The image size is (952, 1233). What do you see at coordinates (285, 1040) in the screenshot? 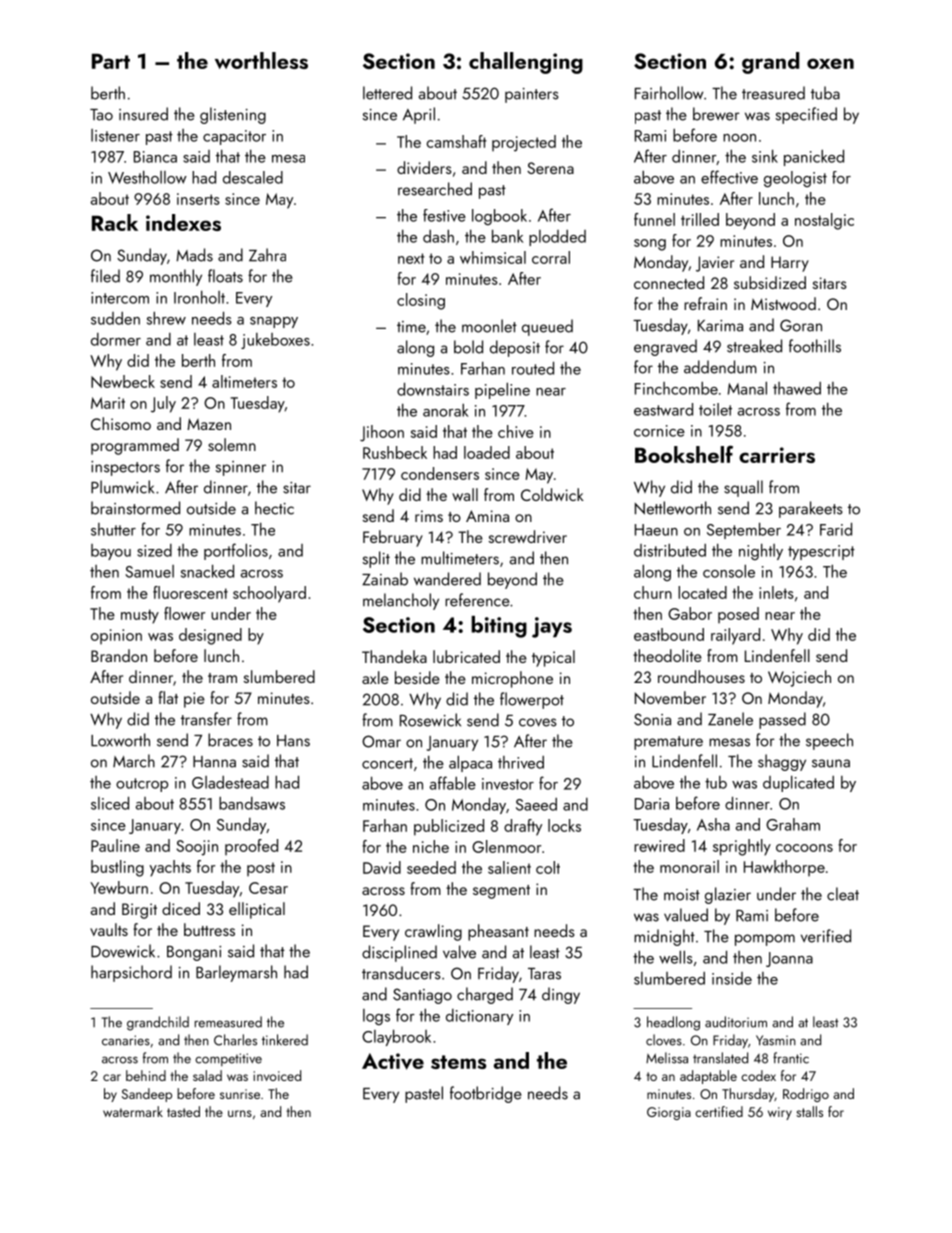
I see `tinkered` at bounding box center [285, 1040].
